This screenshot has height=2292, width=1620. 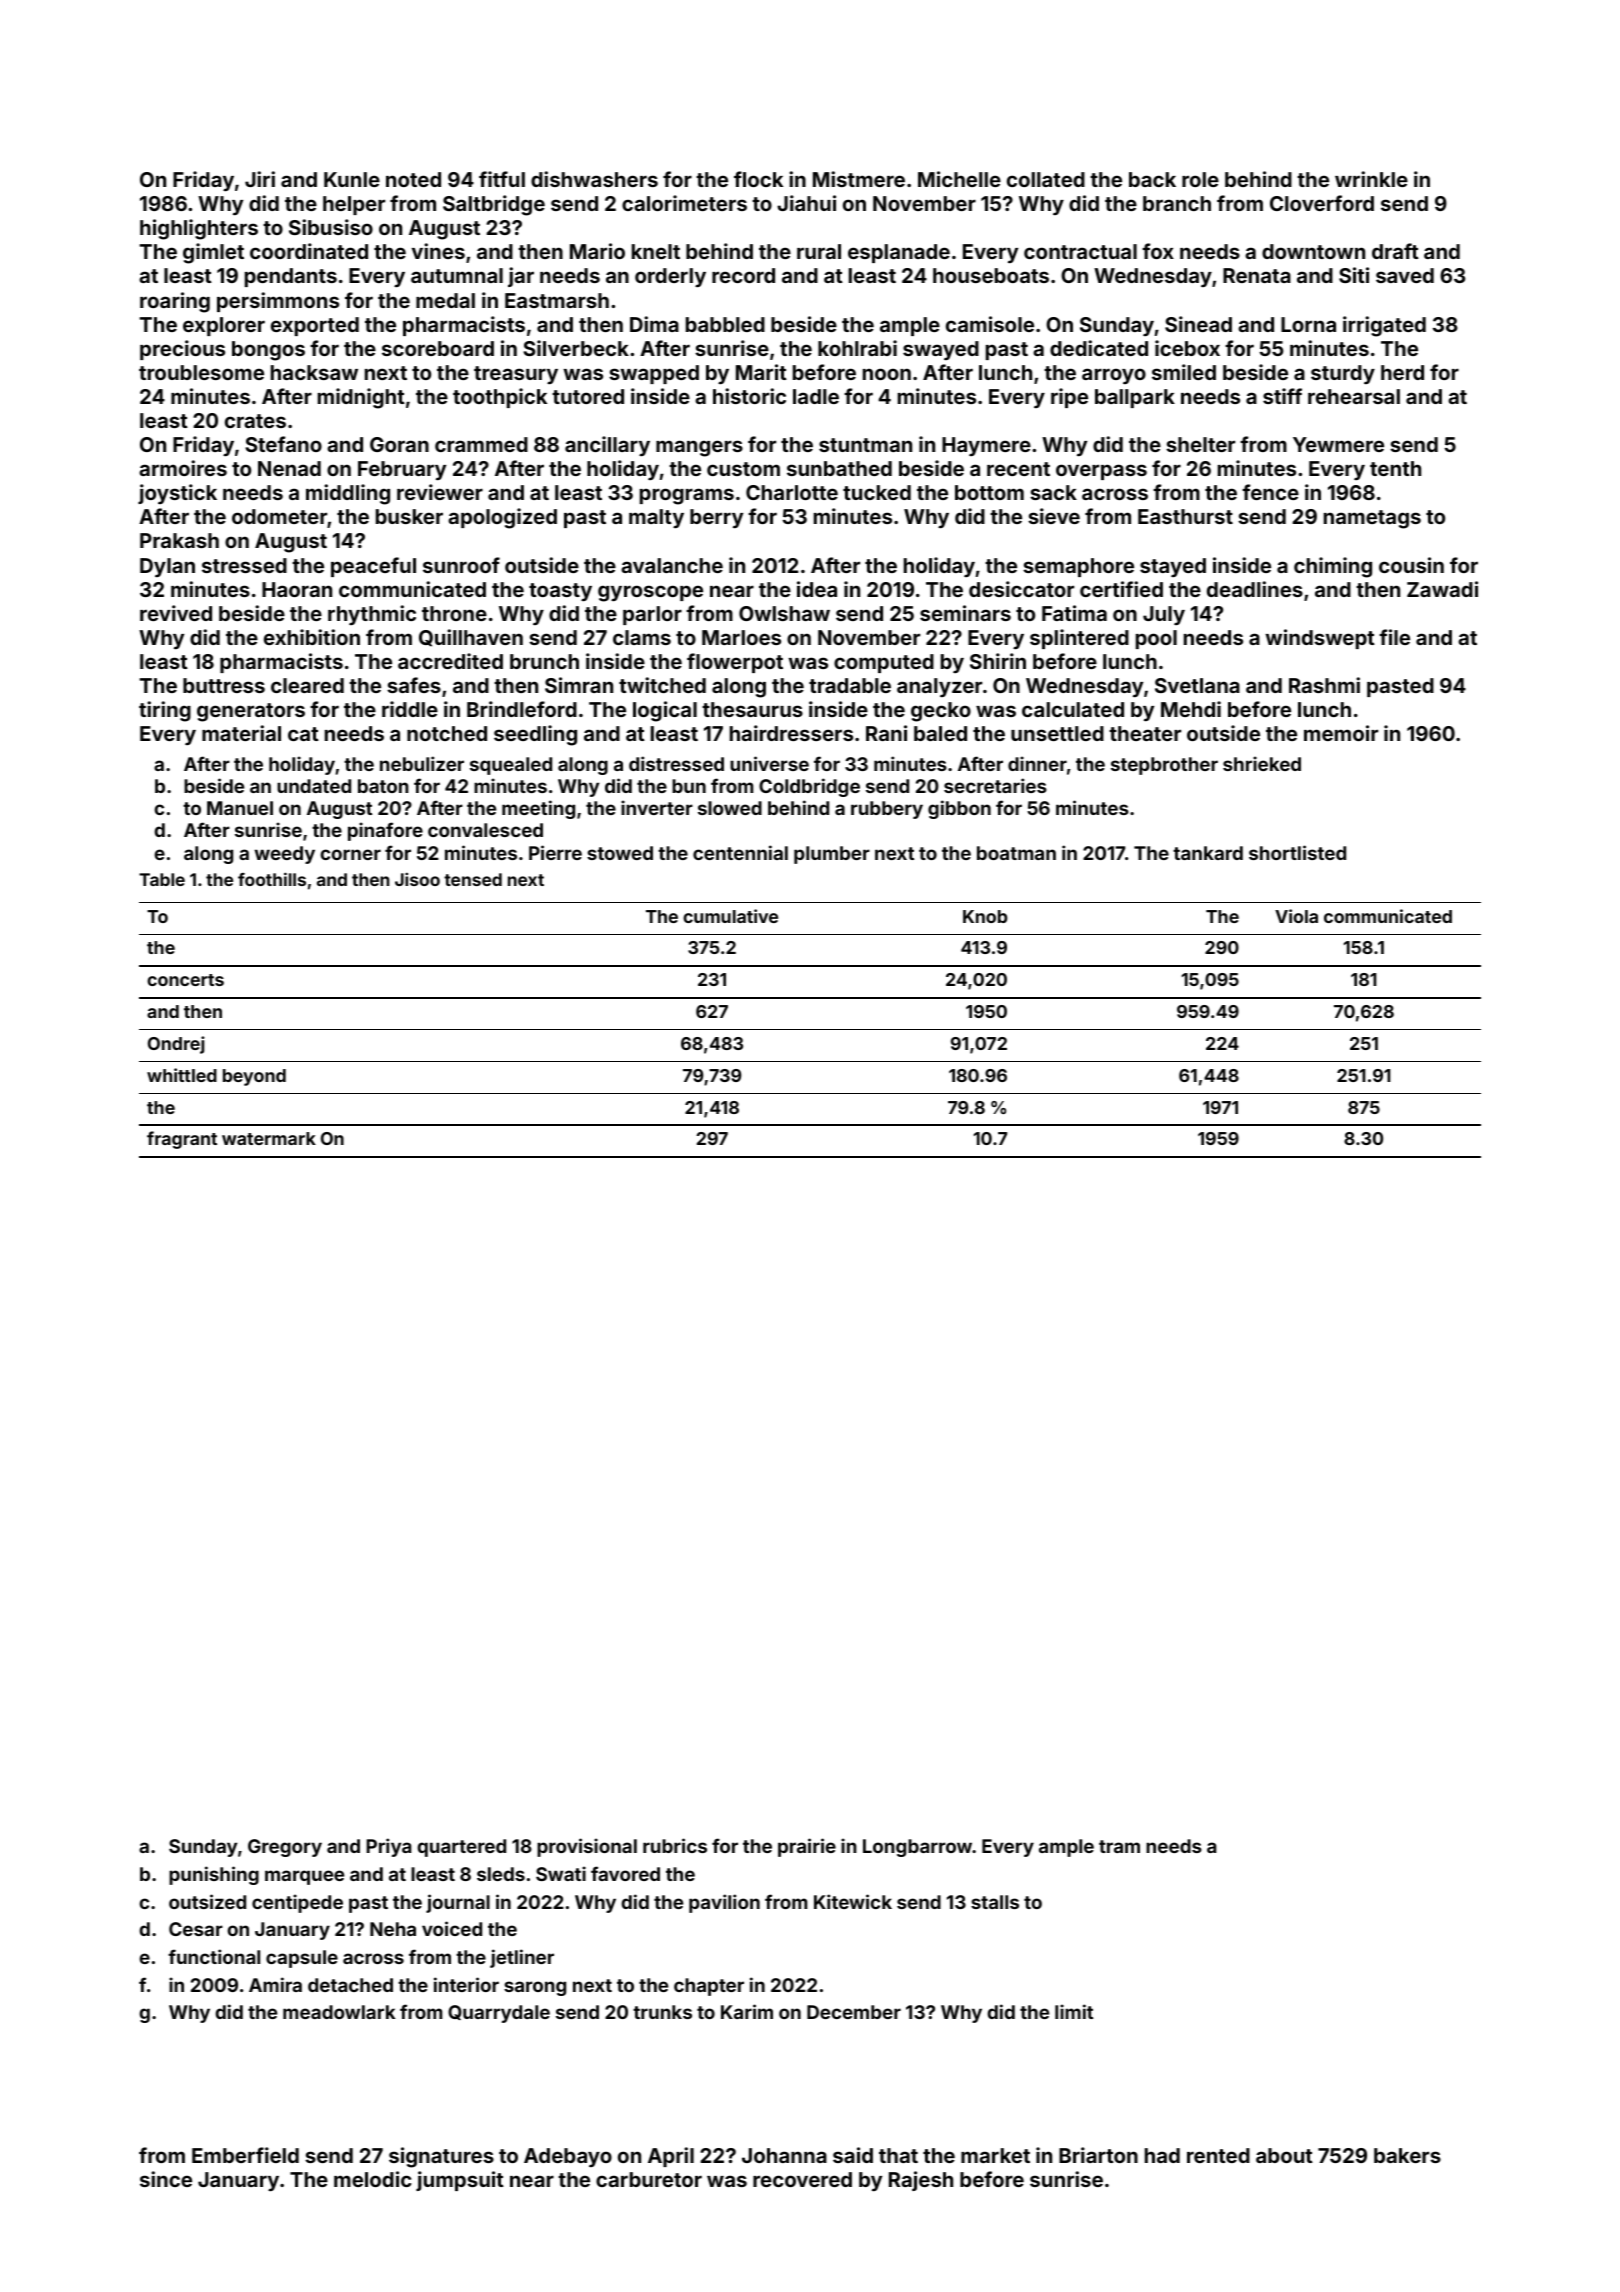 What do you see at coordinates (315, 326) in the screenshot?
I see `exported` at bounding box center [315, 326].
